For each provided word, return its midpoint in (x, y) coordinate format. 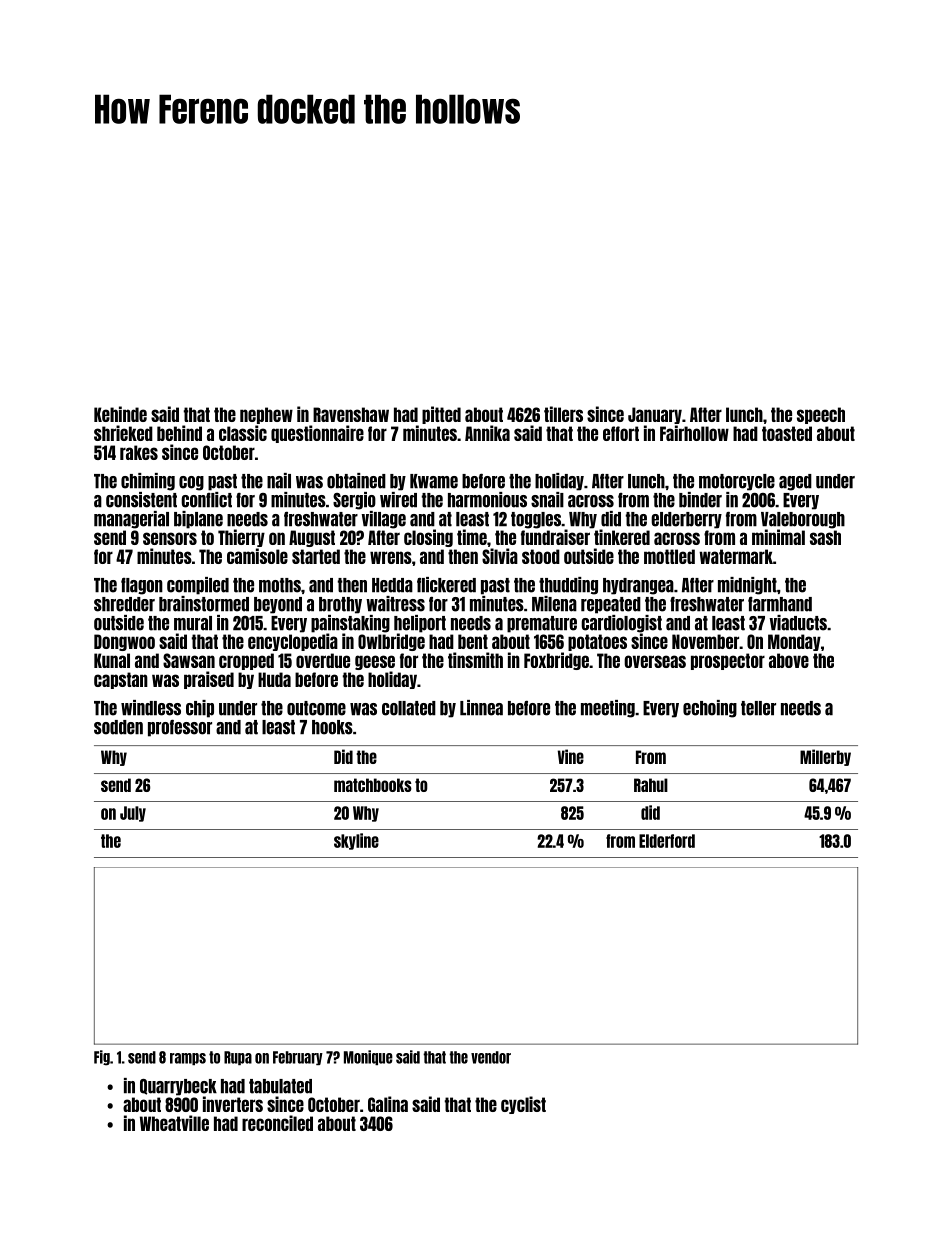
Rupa (238, 1058)
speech (821, 415)
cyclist (523, 1105)
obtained (356, 481)
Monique (368, 1057)
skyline (356, 841)
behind (179, 433)
